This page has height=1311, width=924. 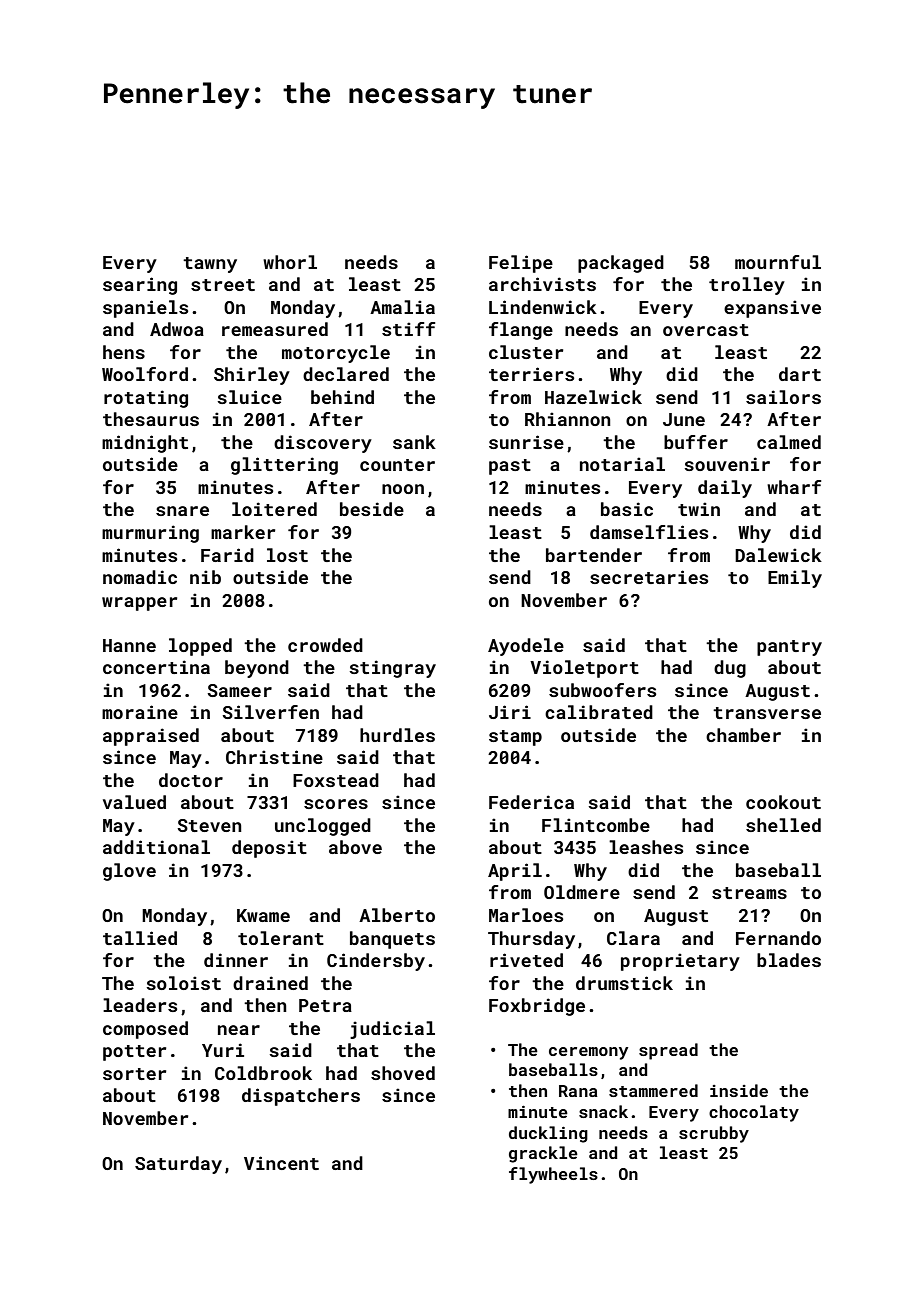 What do you see at coordinates (178, 1165) in the page?
I see `Saturday` at bounding box center [178, 1165].
